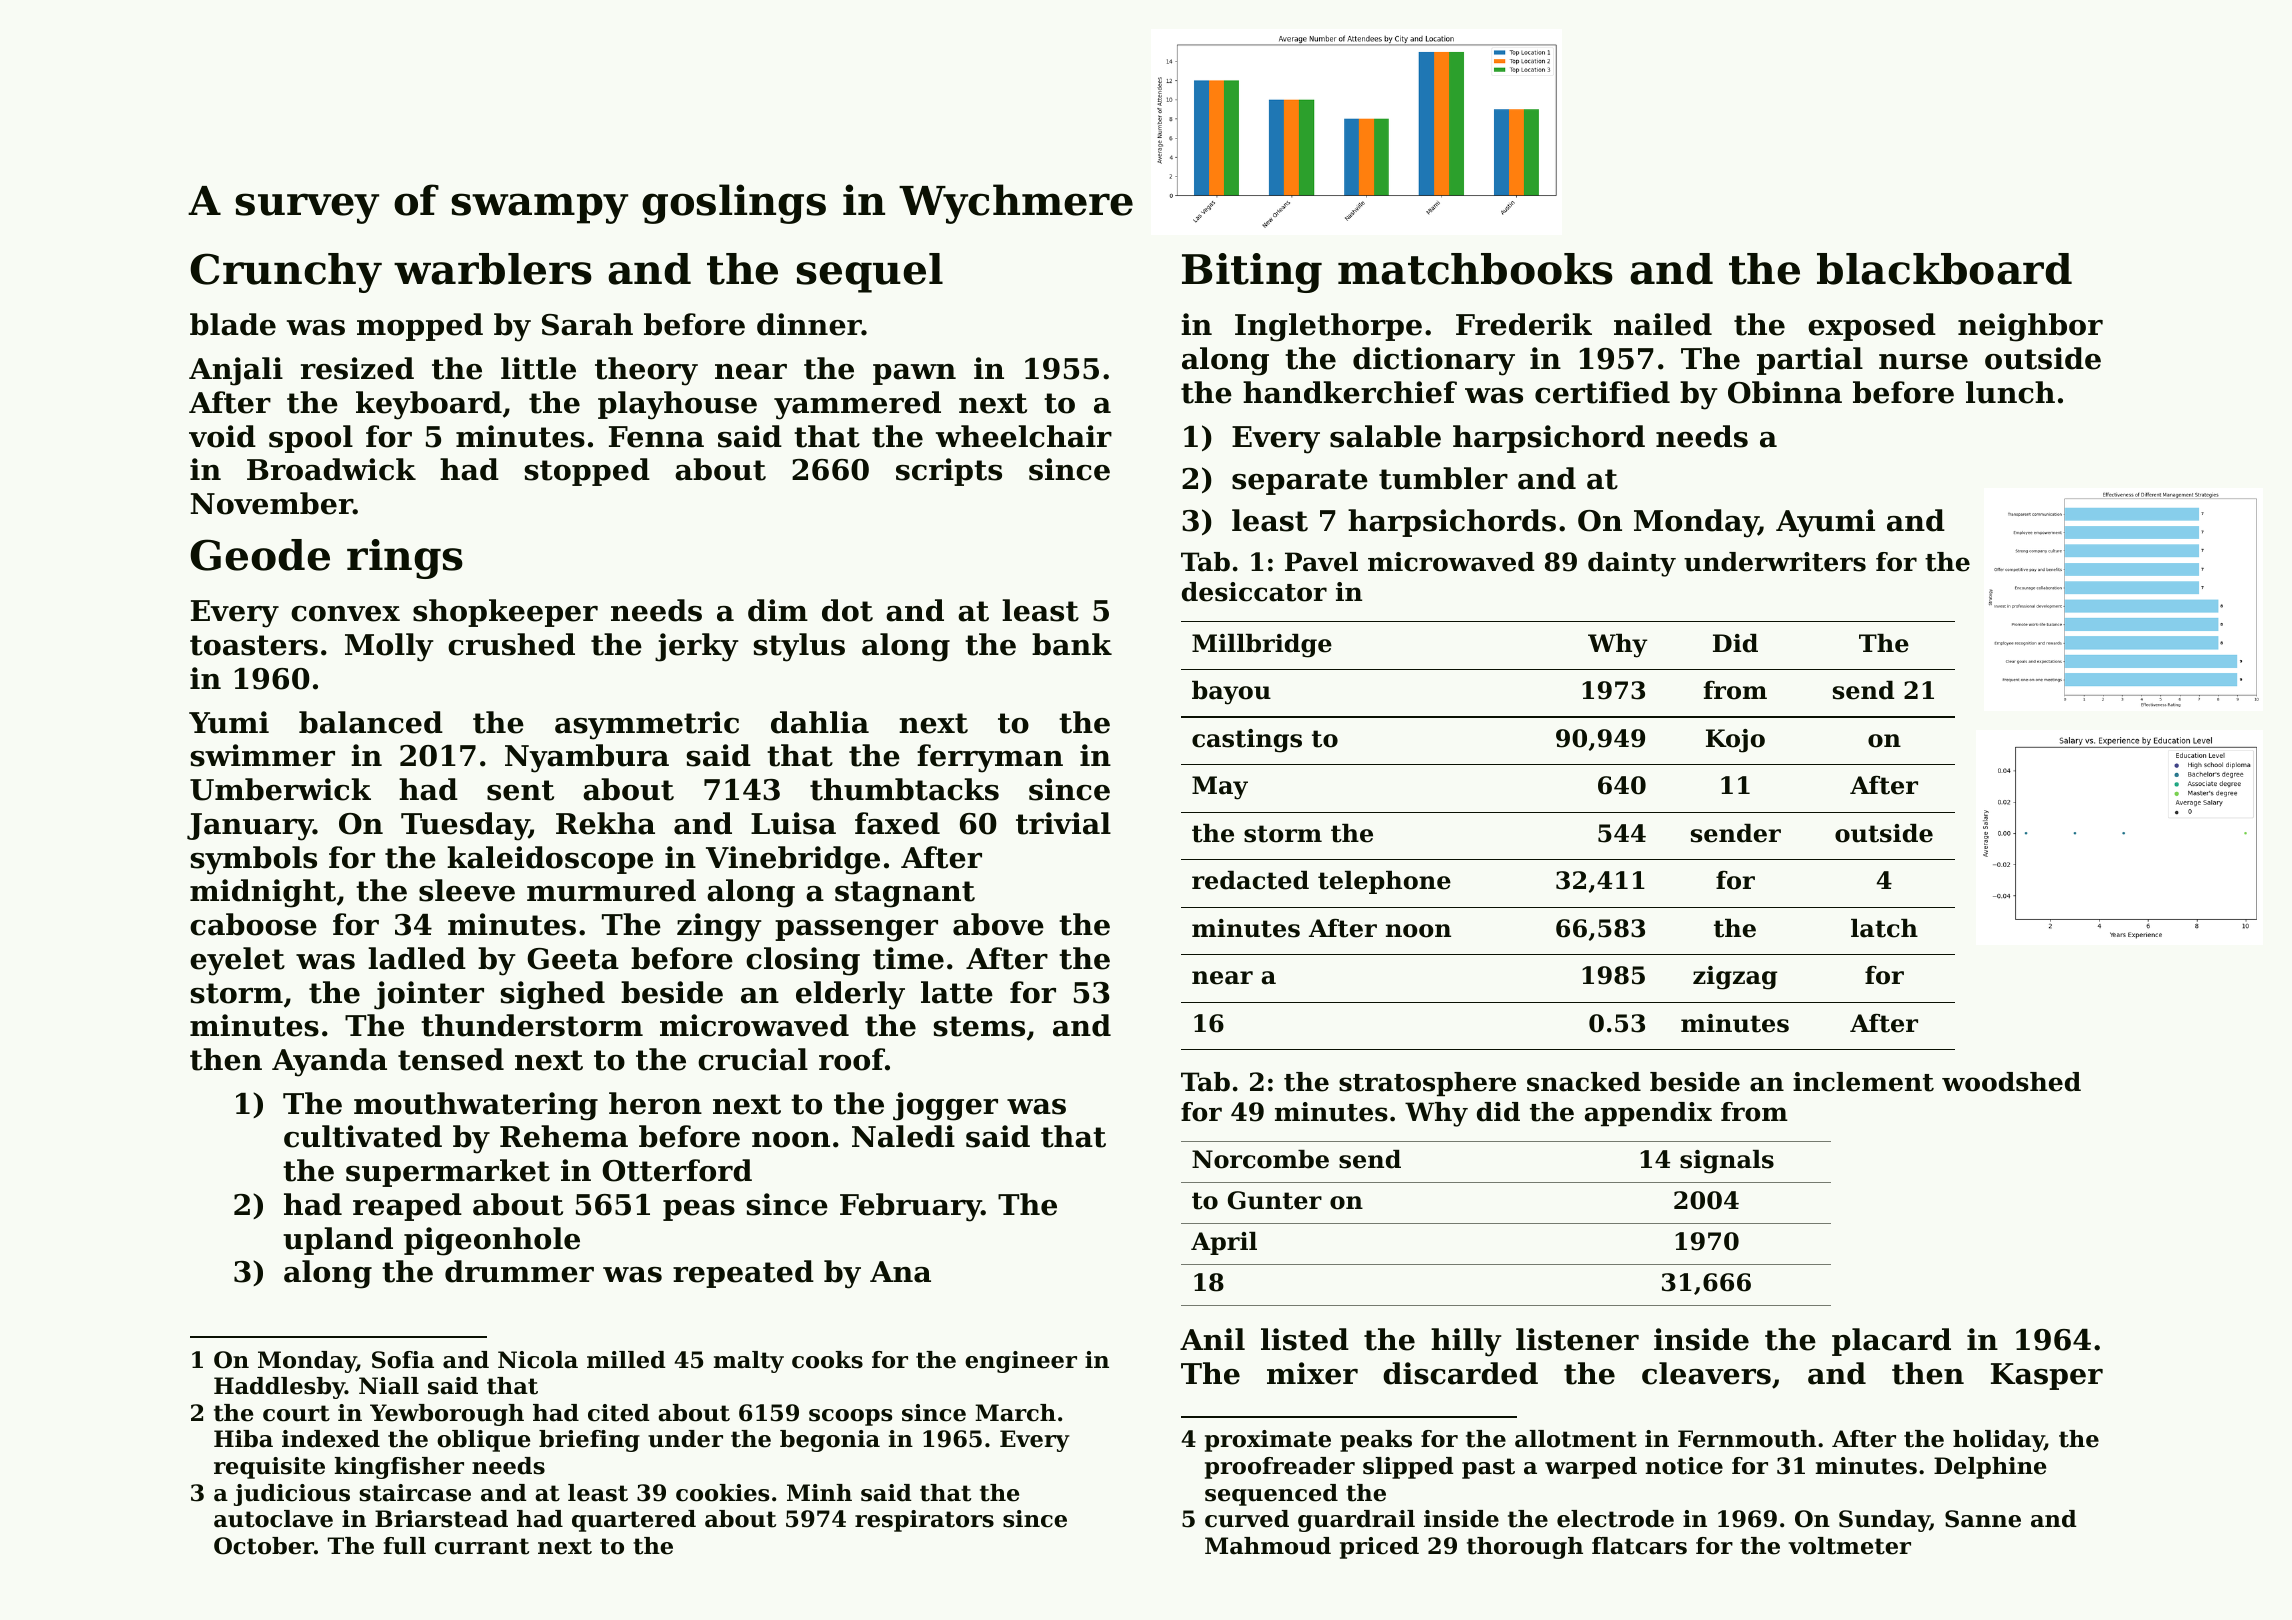  I want to click on eyelet, so click(237, 961).
